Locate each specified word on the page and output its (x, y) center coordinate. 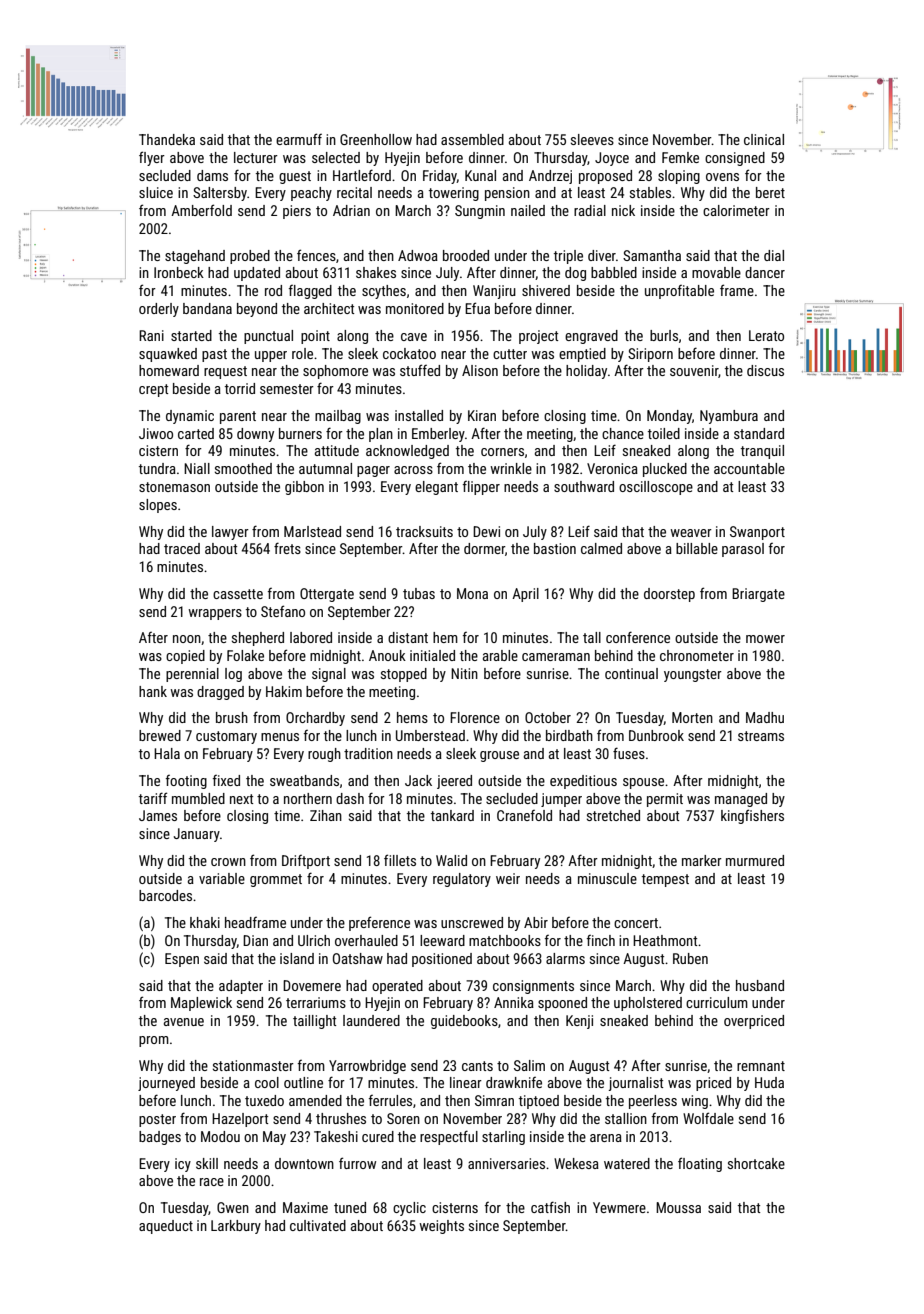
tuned (350, 1207)
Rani (151, 335)
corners (502, 452)
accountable (749, 468)
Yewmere (619, 1207)
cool (267, 1082)
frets (287, 548)
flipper (481, 488)
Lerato (766, 335)
